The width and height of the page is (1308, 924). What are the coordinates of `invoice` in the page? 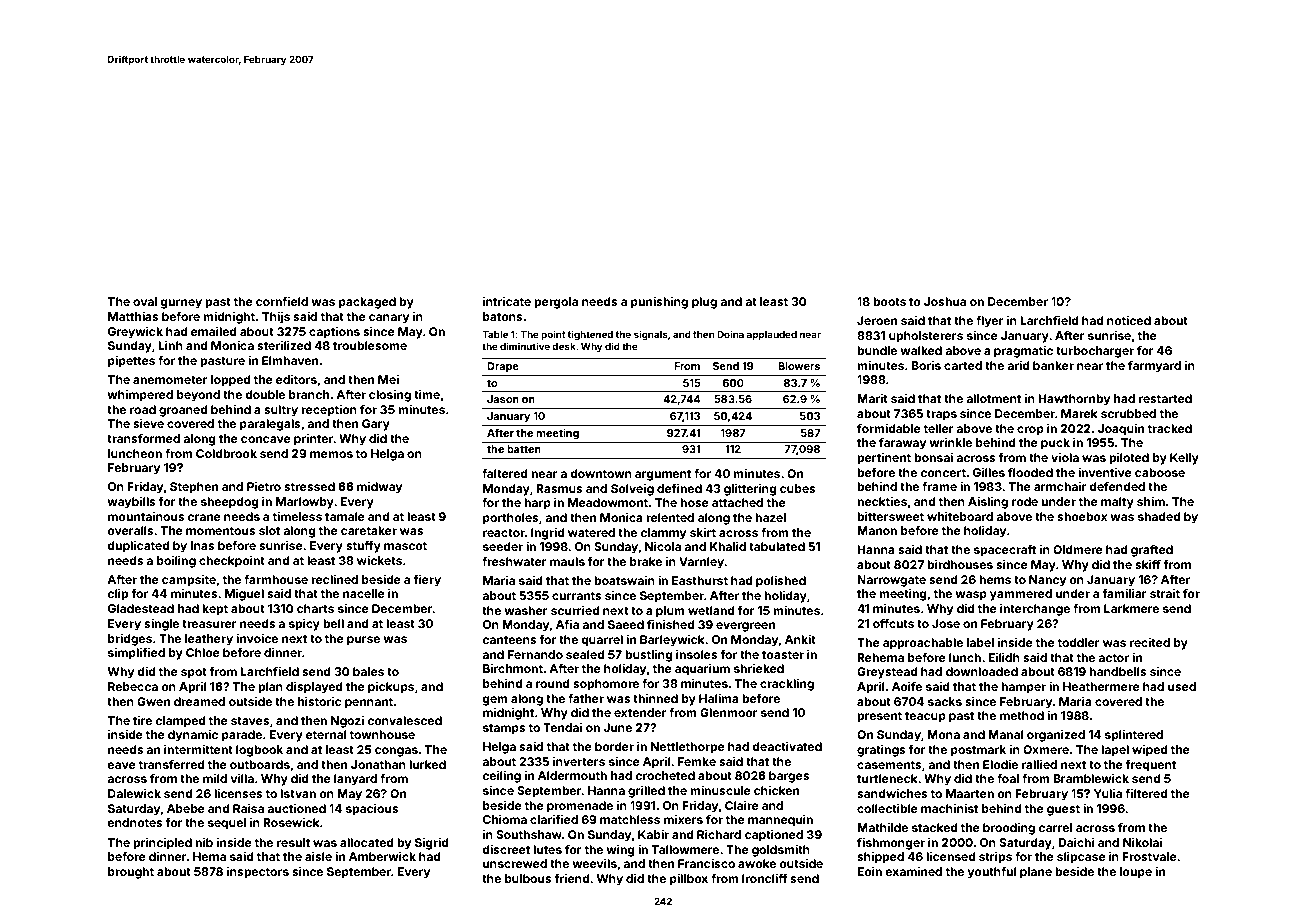 It's located at (257, 638).
